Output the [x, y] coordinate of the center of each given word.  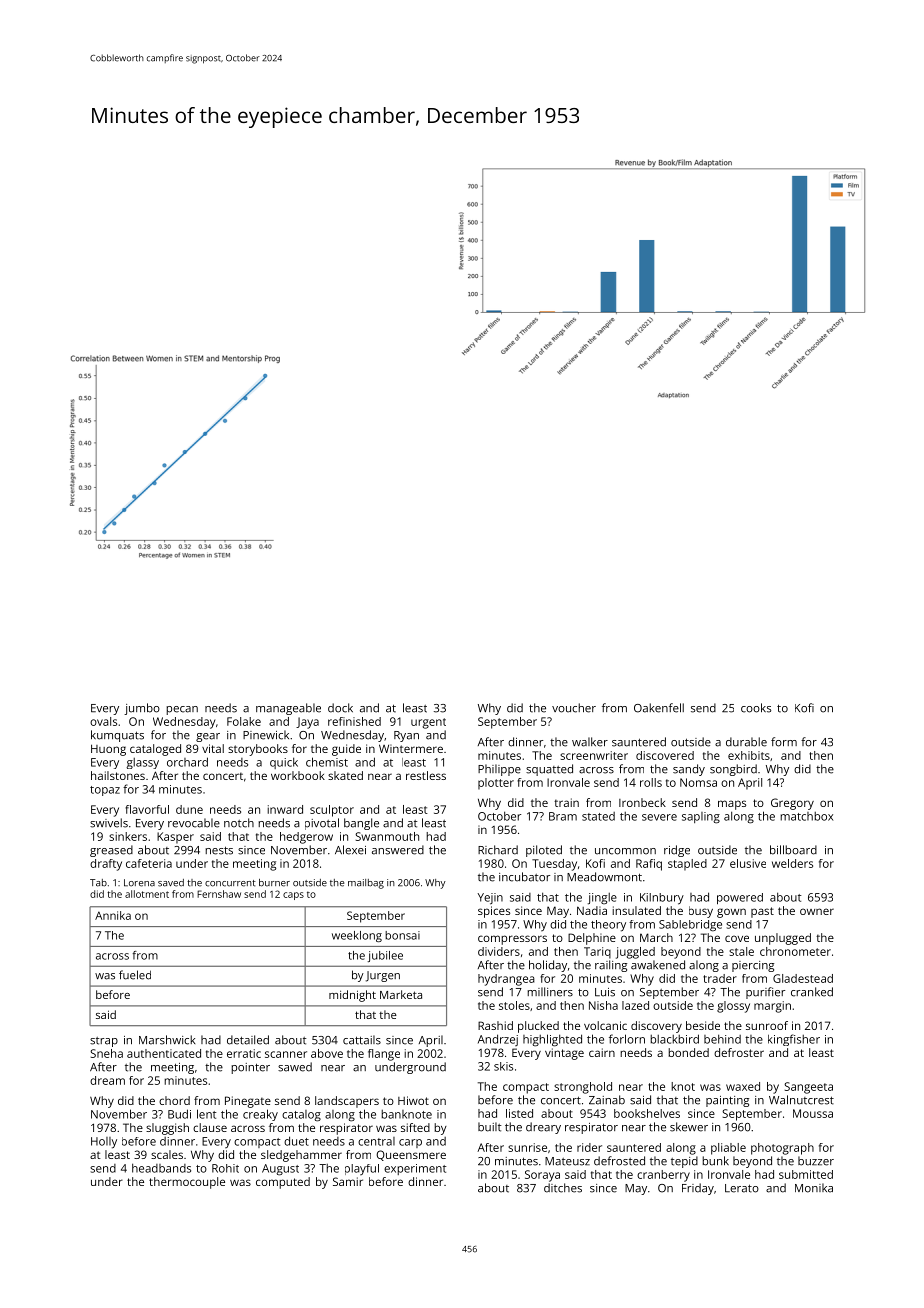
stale [741, 951]
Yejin [490, 899]
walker [590, 742]
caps [293, 896]
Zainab [607, 1100]
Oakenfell [659, 708]
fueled [135, 975]
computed [283, 1183]
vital [213, 748]
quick [284, 763]
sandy [689, 770]
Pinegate [248, 1102]
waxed [743, 1086]
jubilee [385, 956]
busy [701, 912]
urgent [428, 723]
